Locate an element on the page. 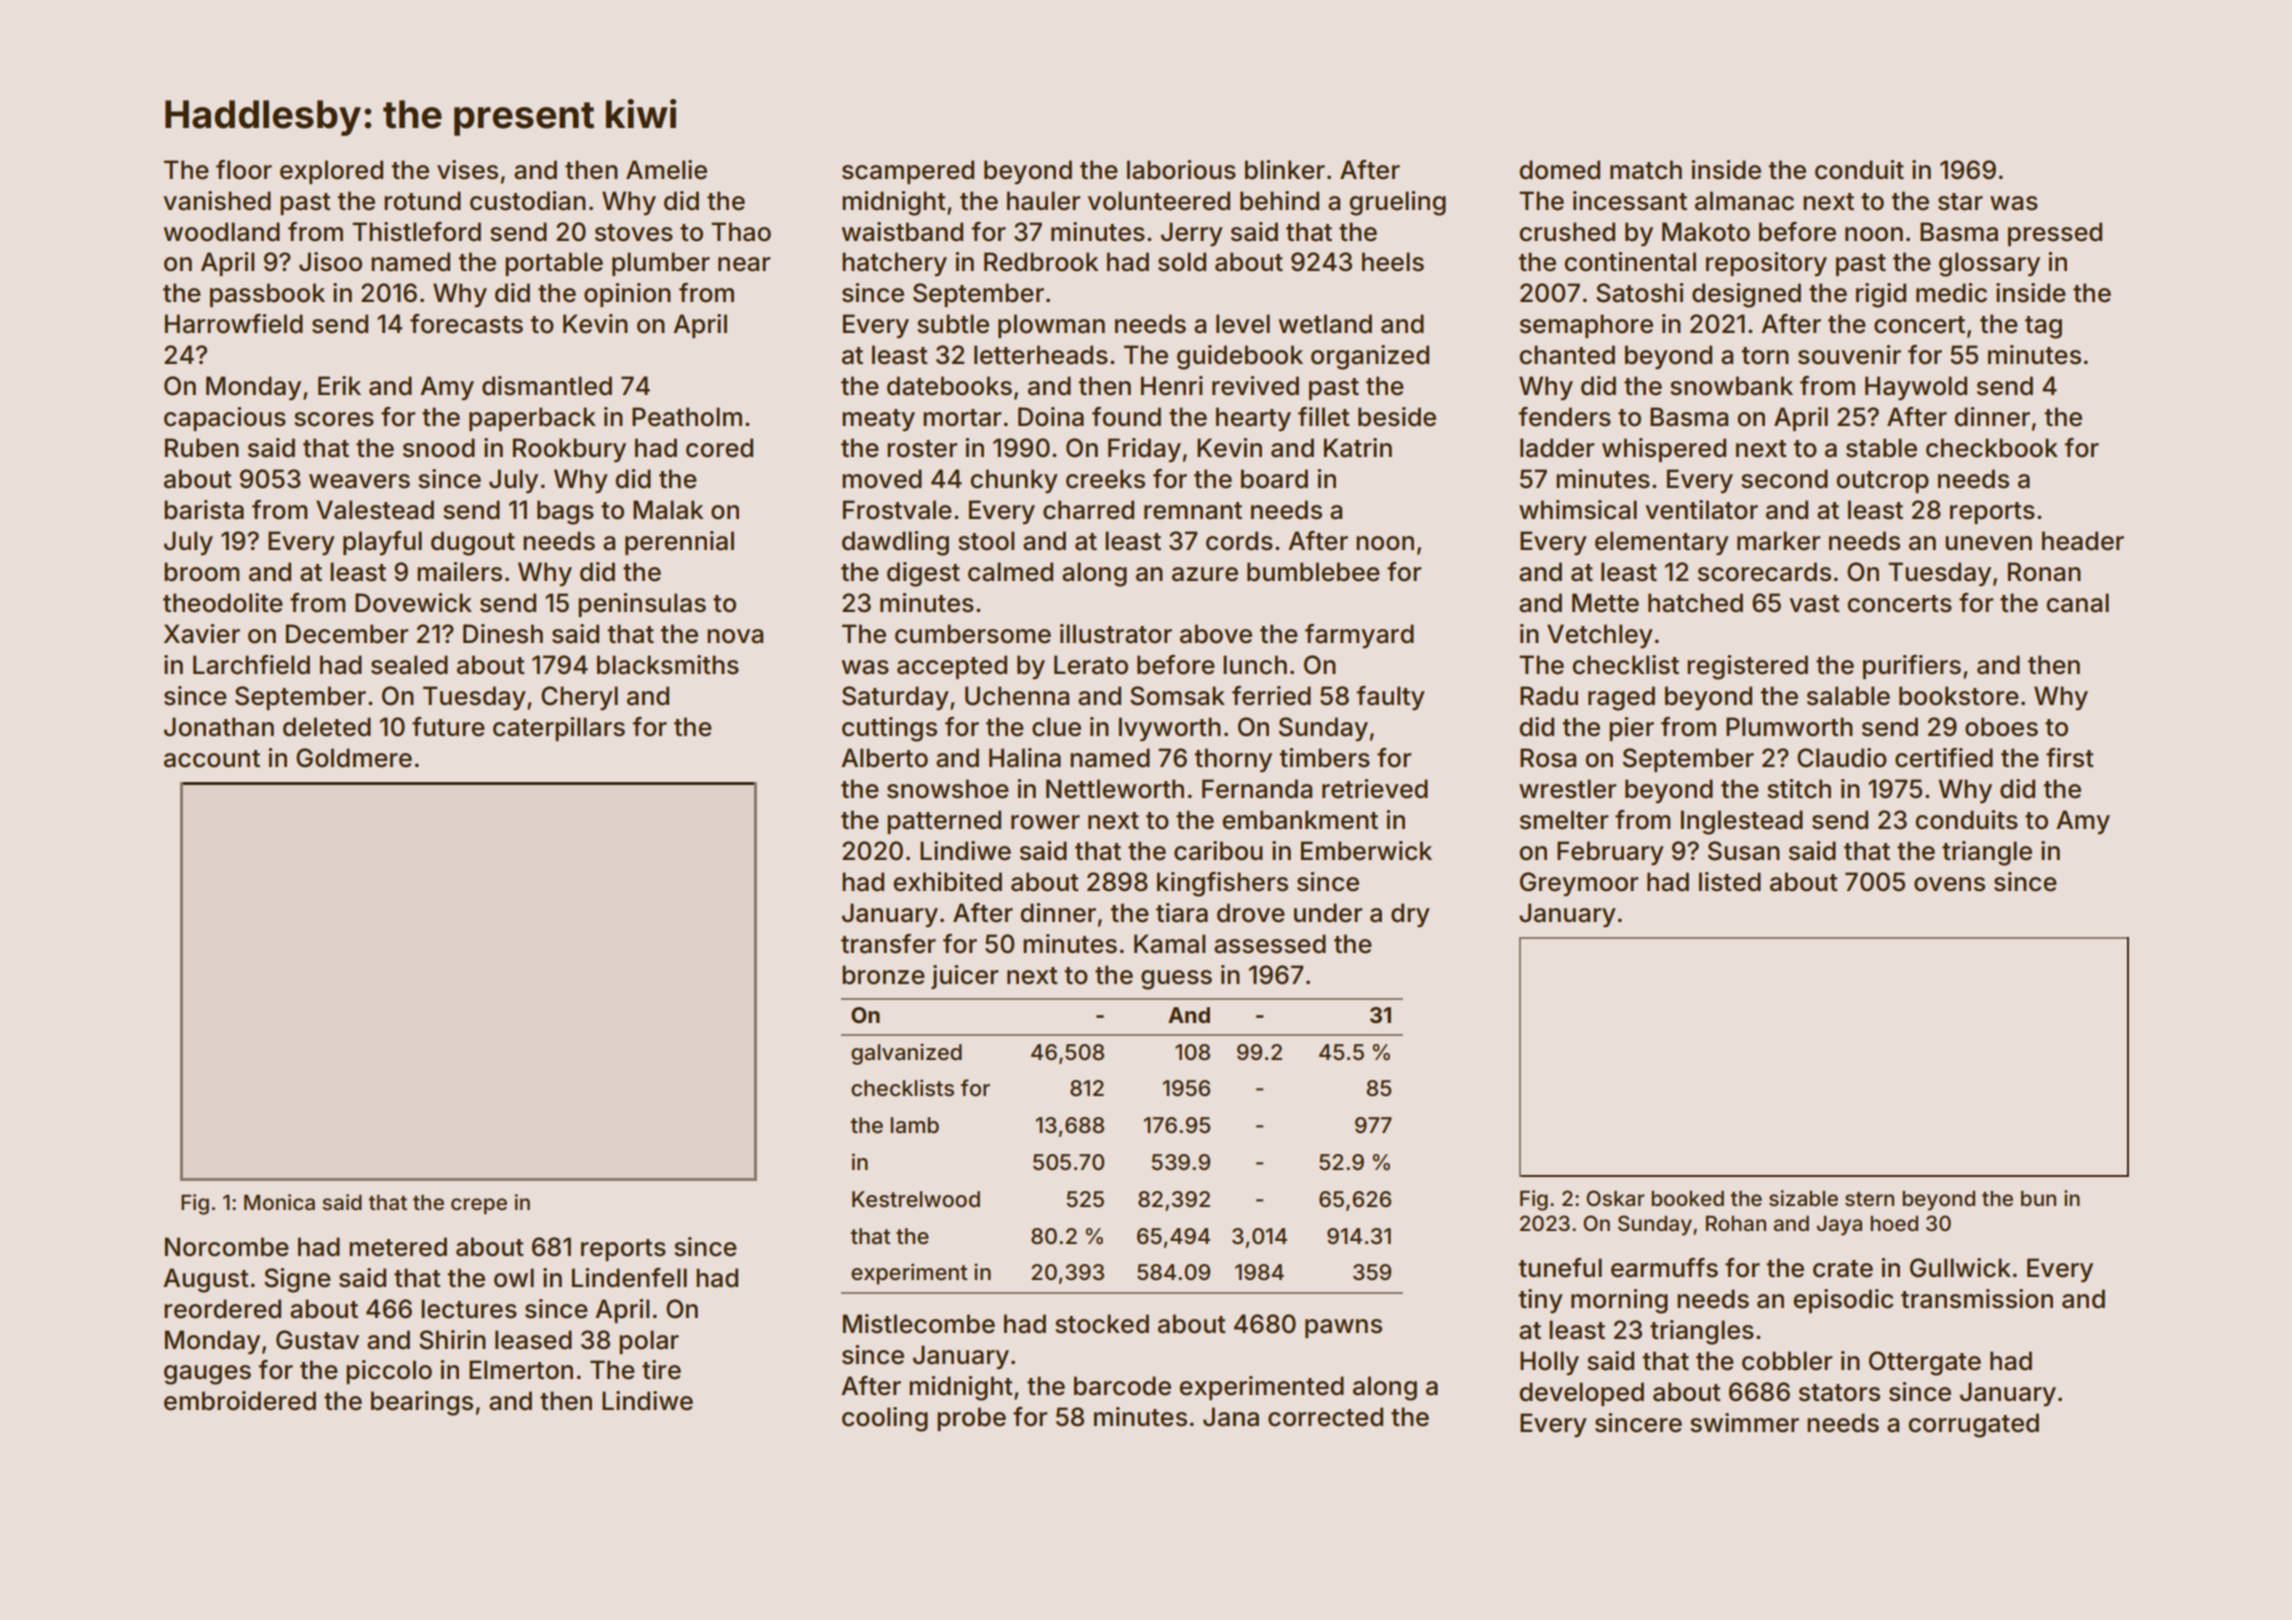 The height and width of the image is (1620, 2292). patterned is located at coordinates (944, 822).
